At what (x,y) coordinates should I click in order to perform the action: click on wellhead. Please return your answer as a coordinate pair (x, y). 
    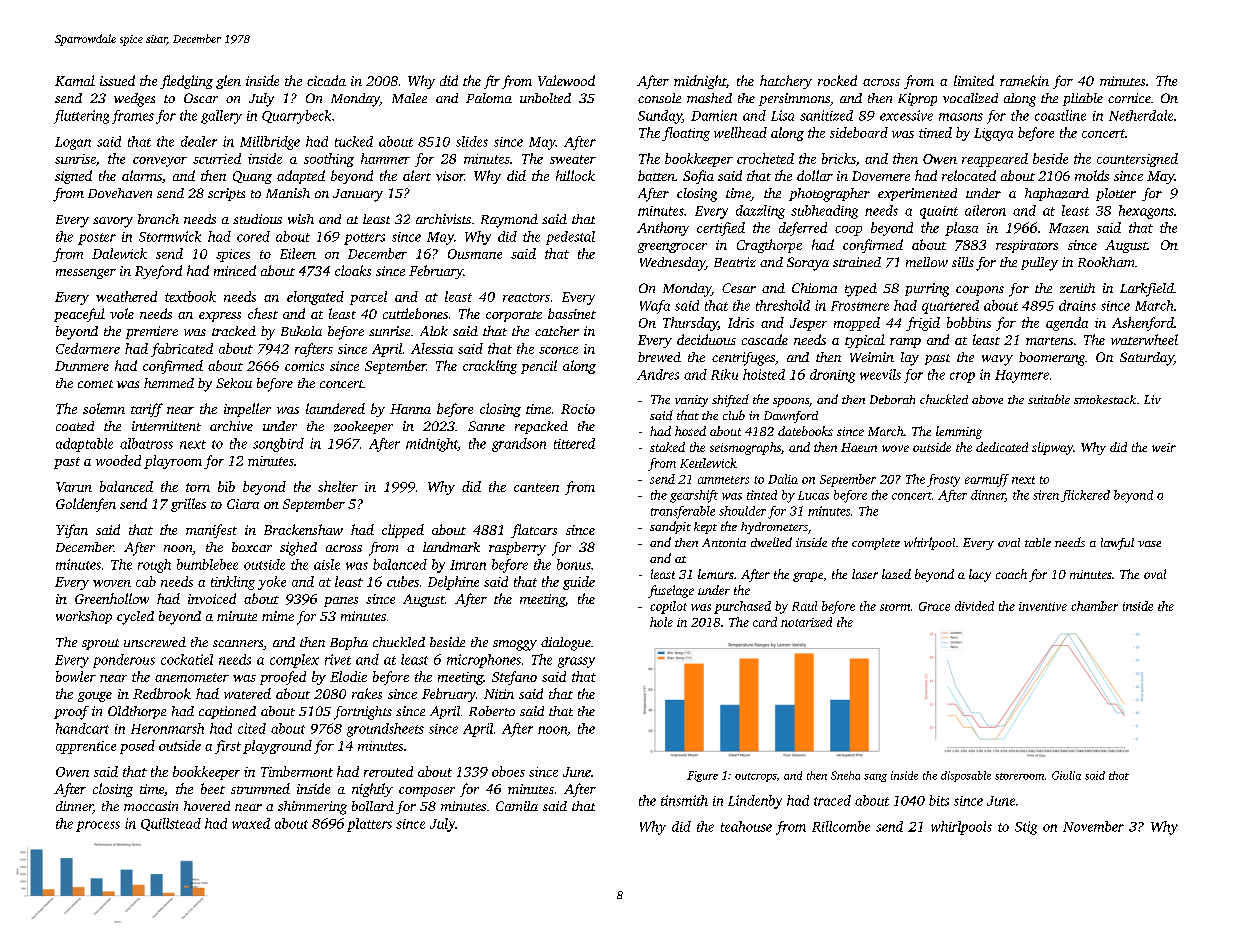
    Looking at the image, I should click on (740, 132).
